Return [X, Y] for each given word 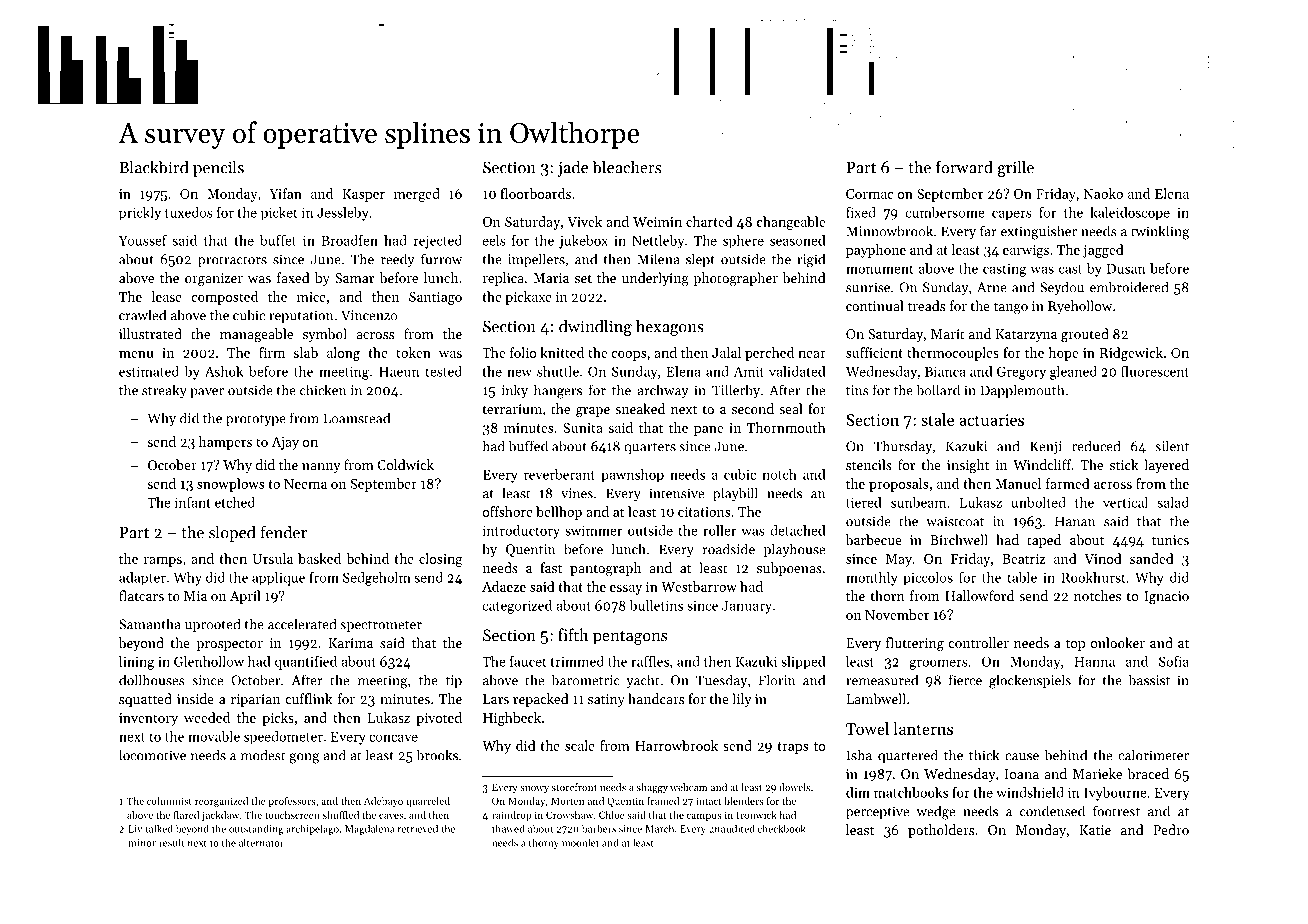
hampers [225, 443]
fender [283, 532]
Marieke [1097, 773]
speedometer [283, 738]
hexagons [670, 327]
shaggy [652, 788]
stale [937, 419]
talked [159, 829]
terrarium [512, 409]
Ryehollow [1080, 307]
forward [964, 167]
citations [704, 512]
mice [311, 297]
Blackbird [154, 167]
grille [1015, 168]
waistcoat [955, 521]
